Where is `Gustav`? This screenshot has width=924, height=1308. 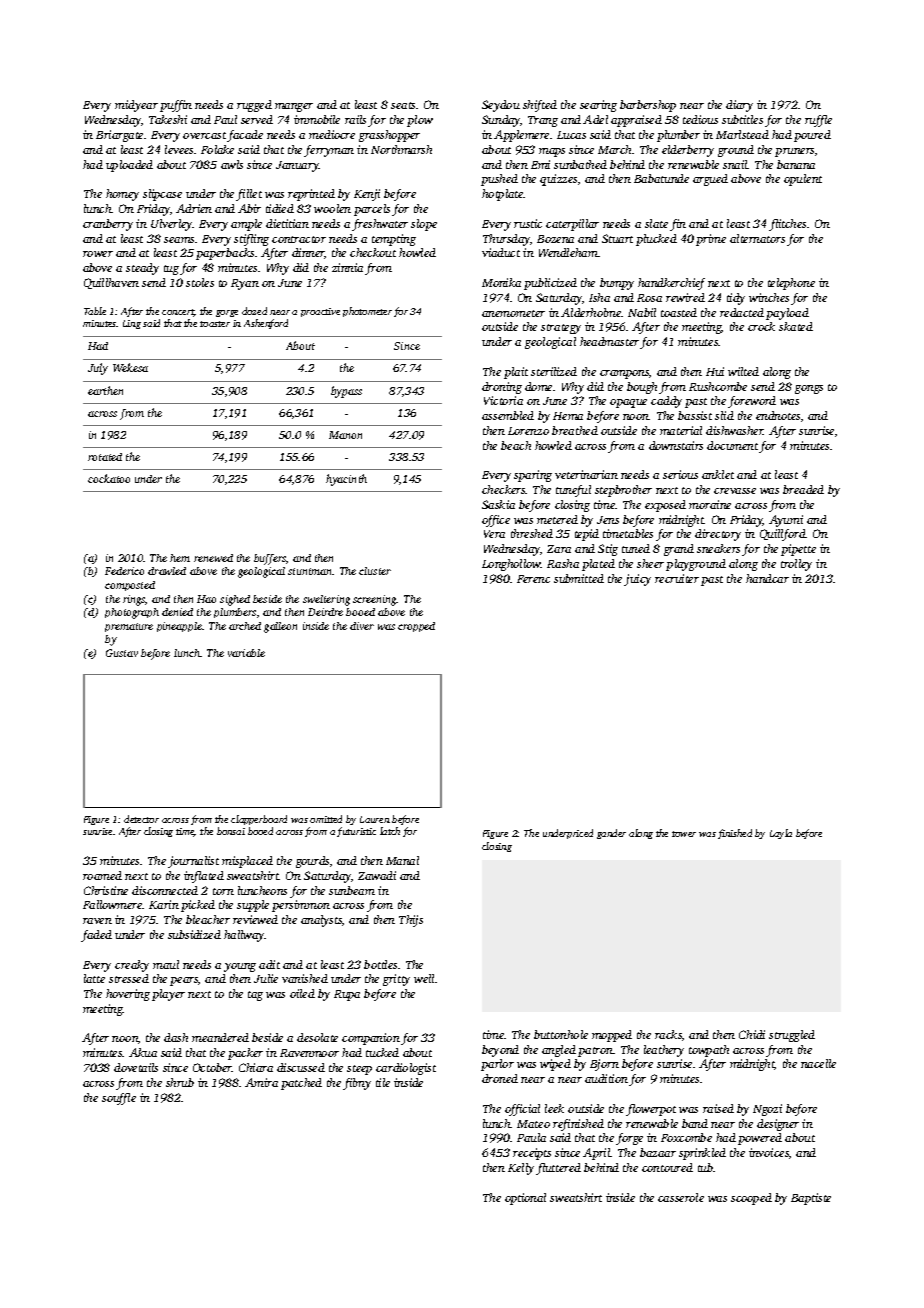
Gustav is located at coordinates (122, 653).
